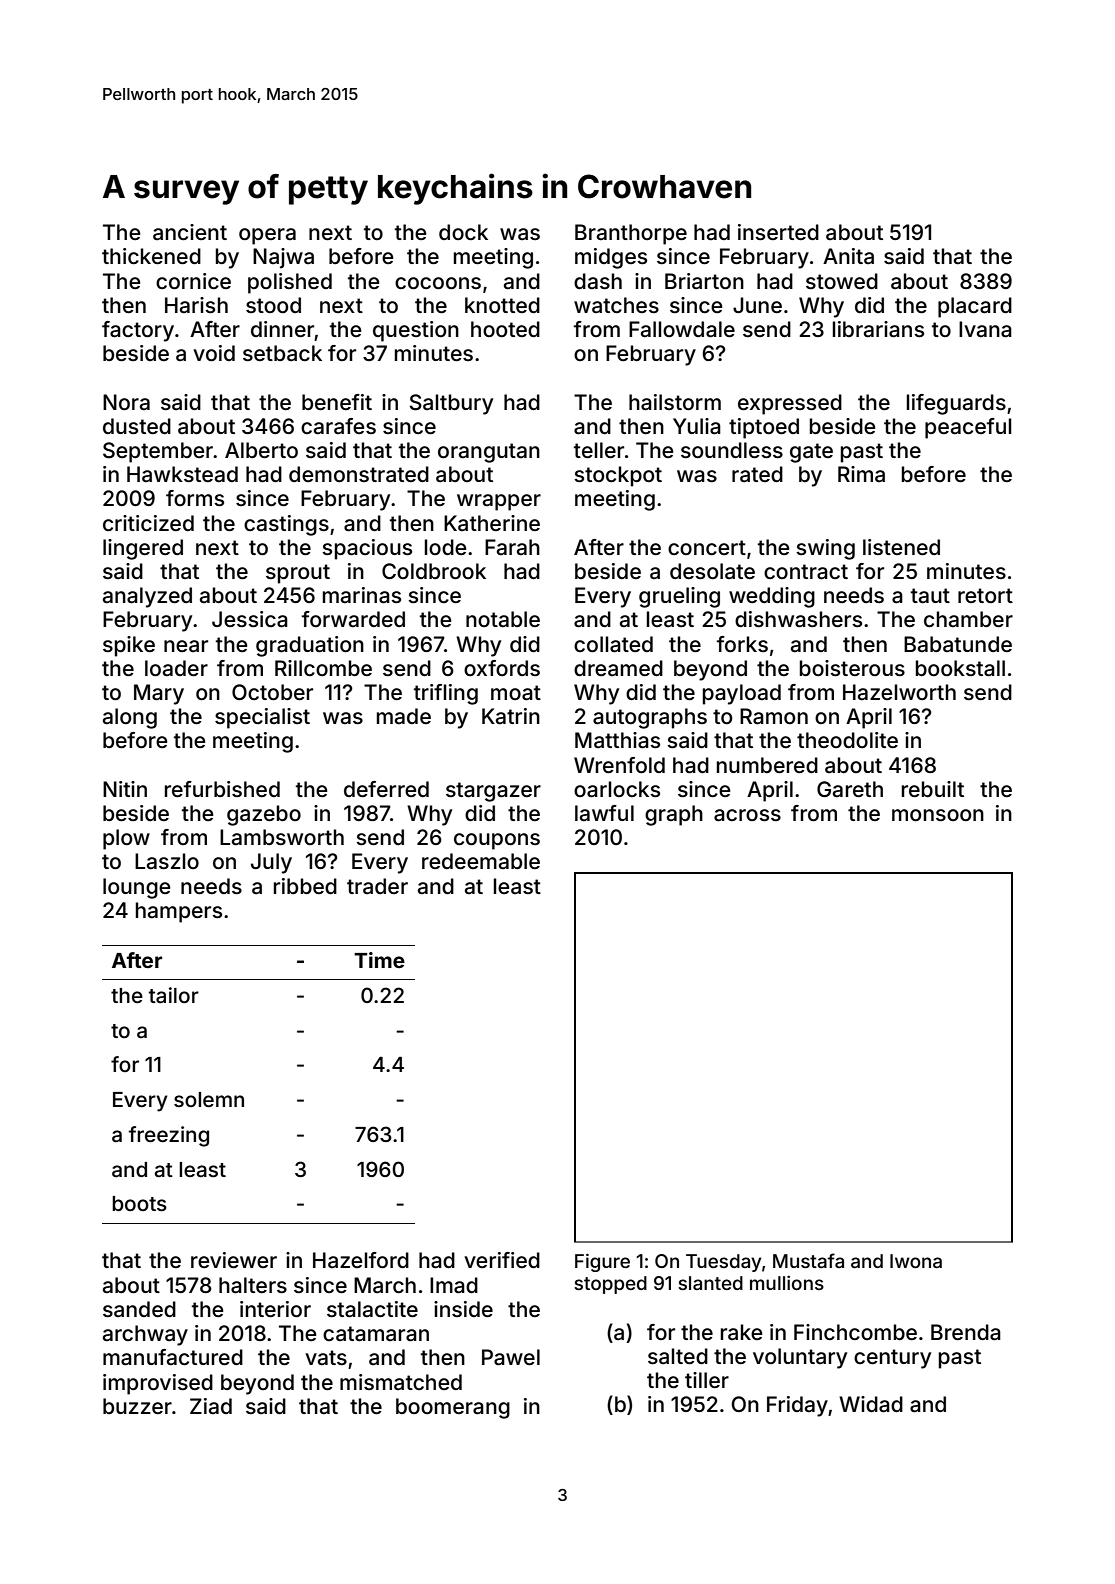 This screenshot has height=1584, width=1115. I want to click on boomerang, so click(453, 1408).
